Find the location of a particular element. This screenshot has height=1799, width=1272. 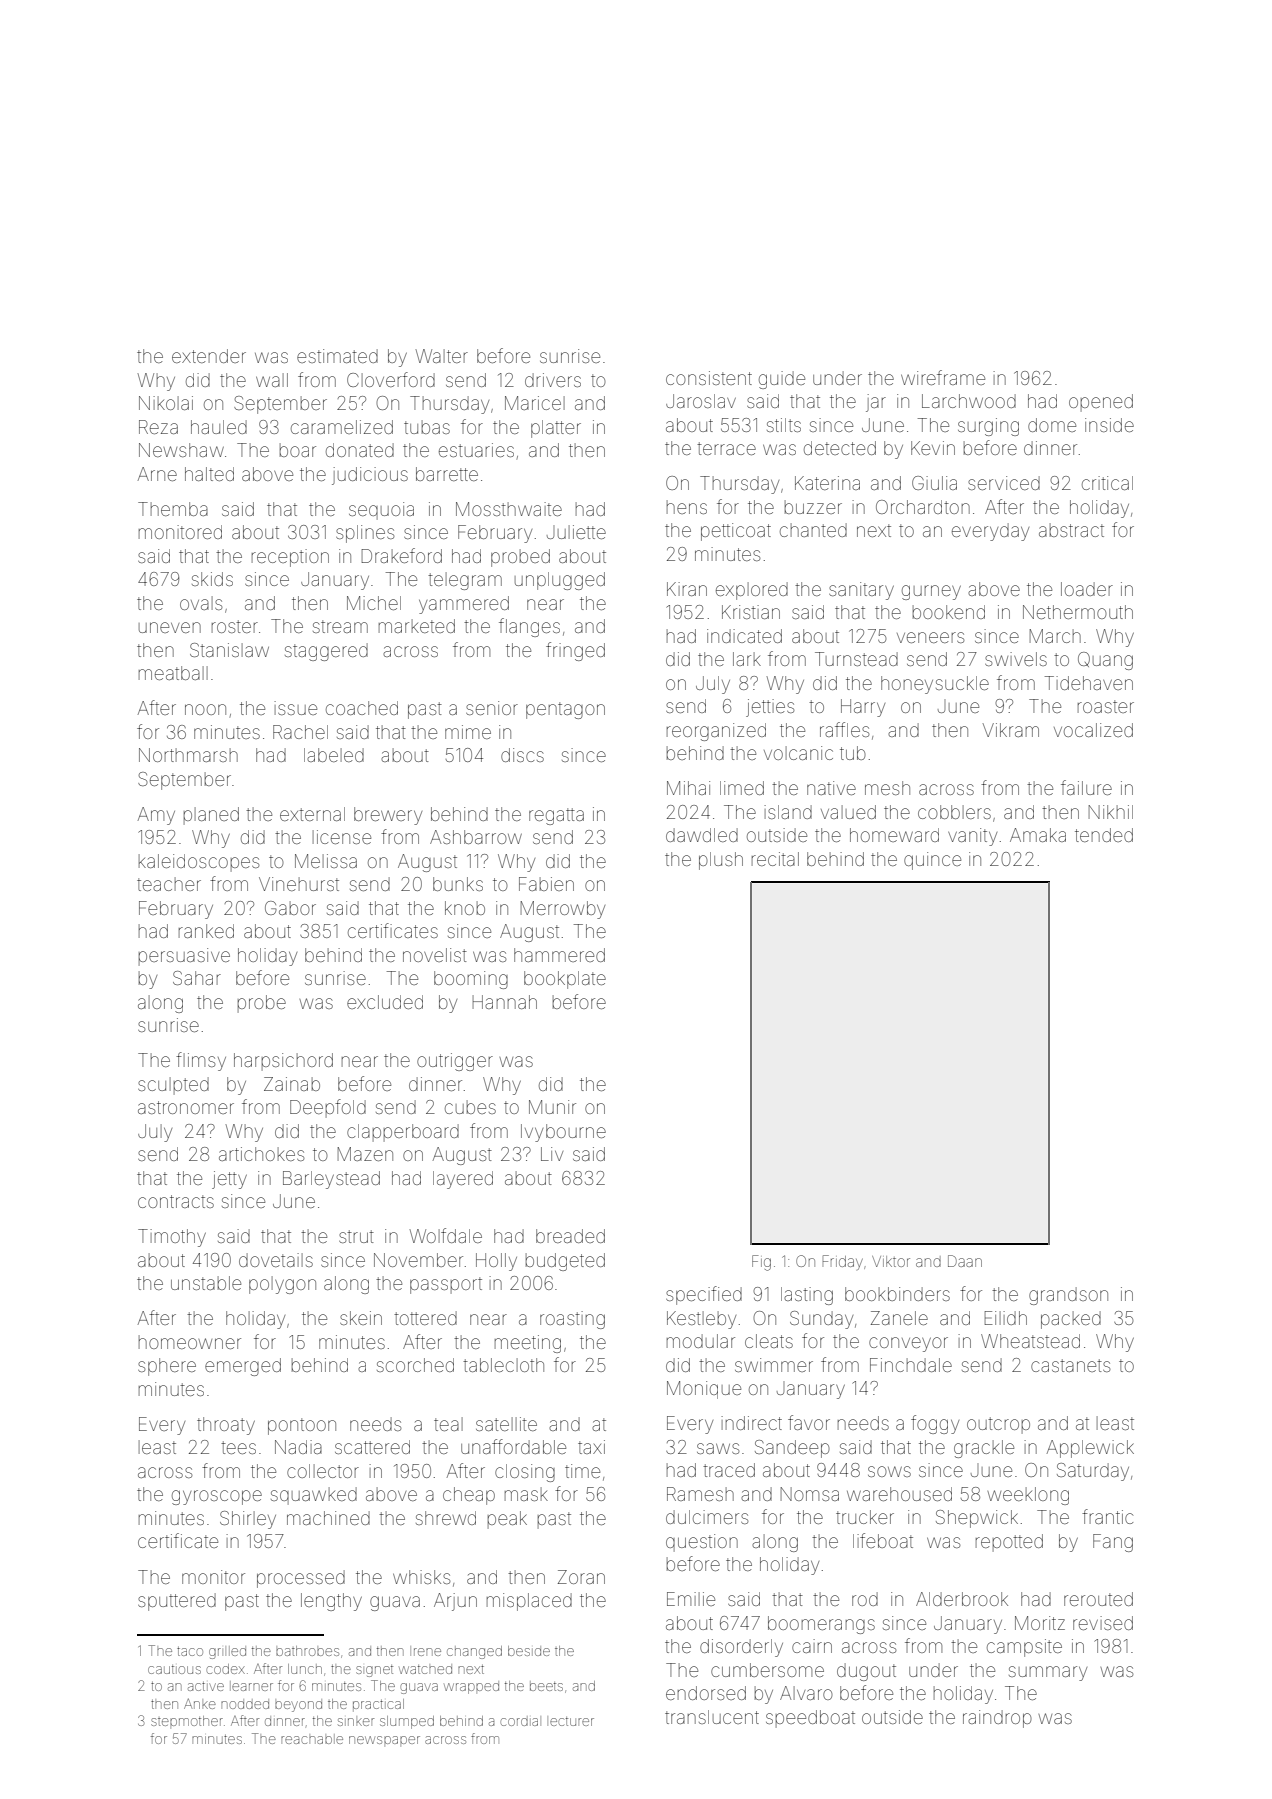

Michel is located at coordinates (374, 603).
